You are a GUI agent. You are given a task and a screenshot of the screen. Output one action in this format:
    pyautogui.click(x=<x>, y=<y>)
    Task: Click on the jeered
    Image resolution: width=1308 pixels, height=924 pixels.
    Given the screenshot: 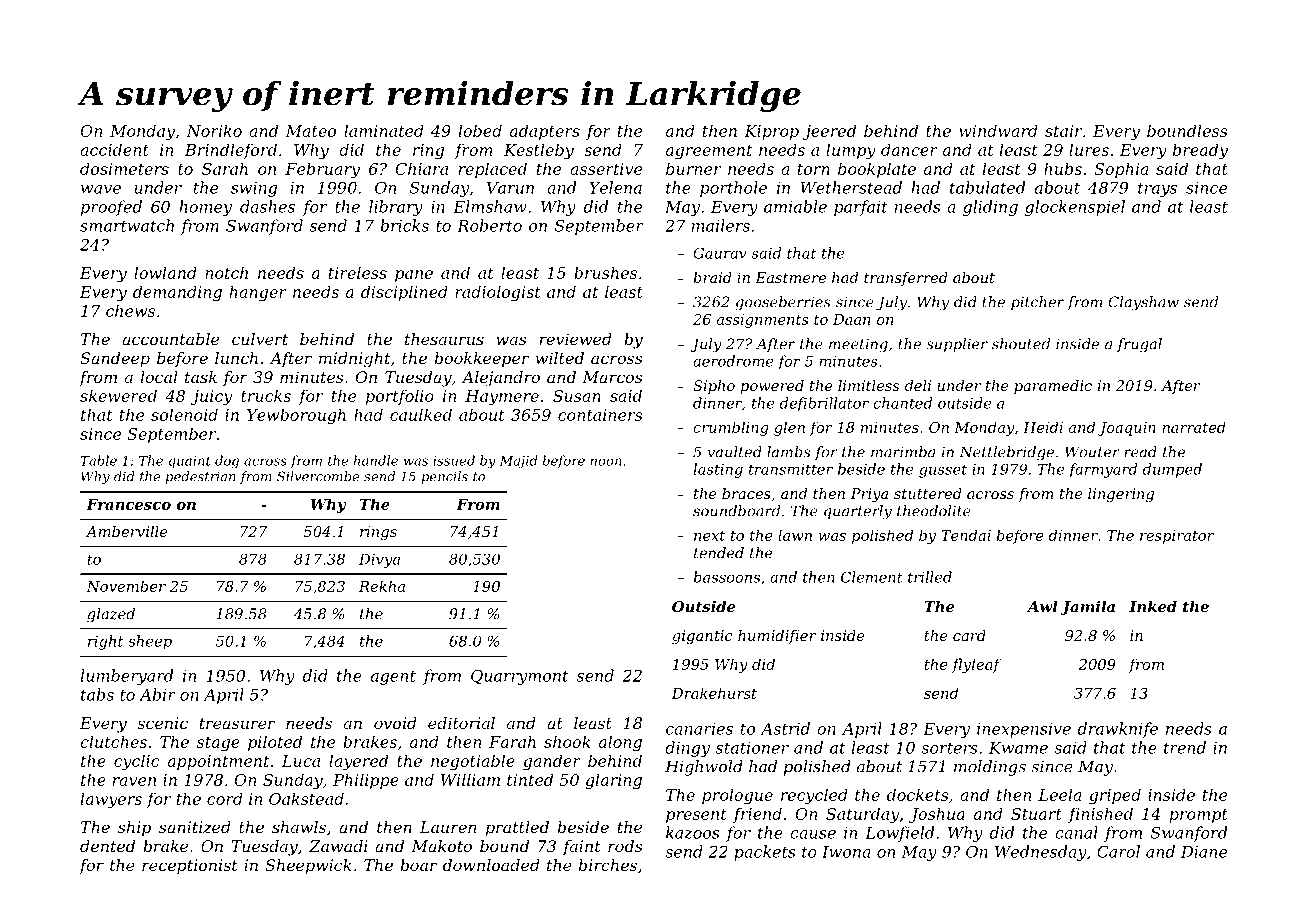 What is the action you would take?
    pyautogui.click(x=829, y=132)
